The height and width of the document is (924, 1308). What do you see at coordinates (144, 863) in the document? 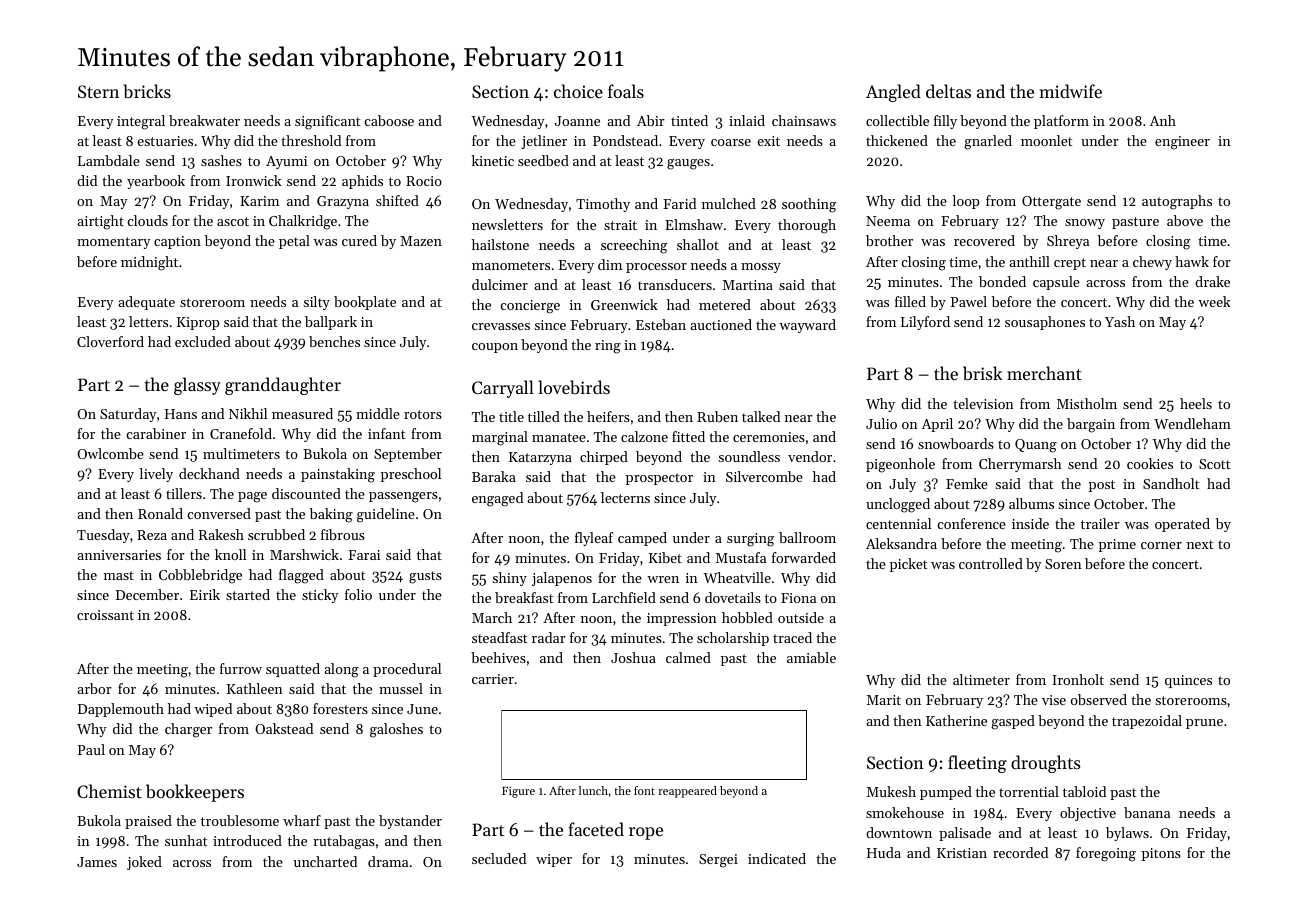
I see `joked` at bounding box center [144, 863].
